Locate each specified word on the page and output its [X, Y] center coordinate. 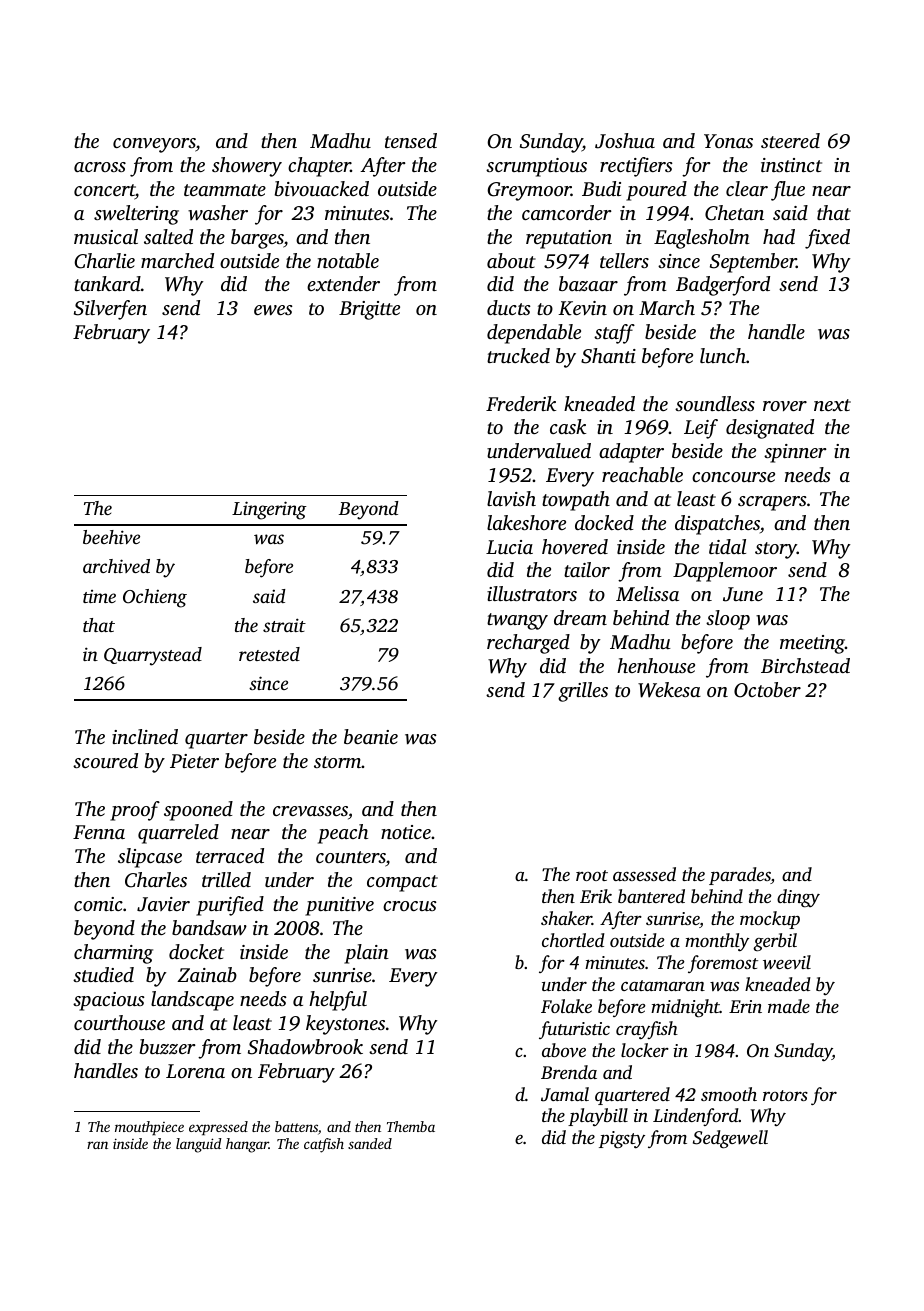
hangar [247, 1145]
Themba [411, 1126]
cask [568, 426]
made [789, 1006]
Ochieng [155, 598]
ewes [273, 310]
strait [284, 625]
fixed [827, 239]
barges [257, 239]
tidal [727, 546]
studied [103, 974]
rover [785, 406]
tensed [411, 140]
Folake [566, 1006]
